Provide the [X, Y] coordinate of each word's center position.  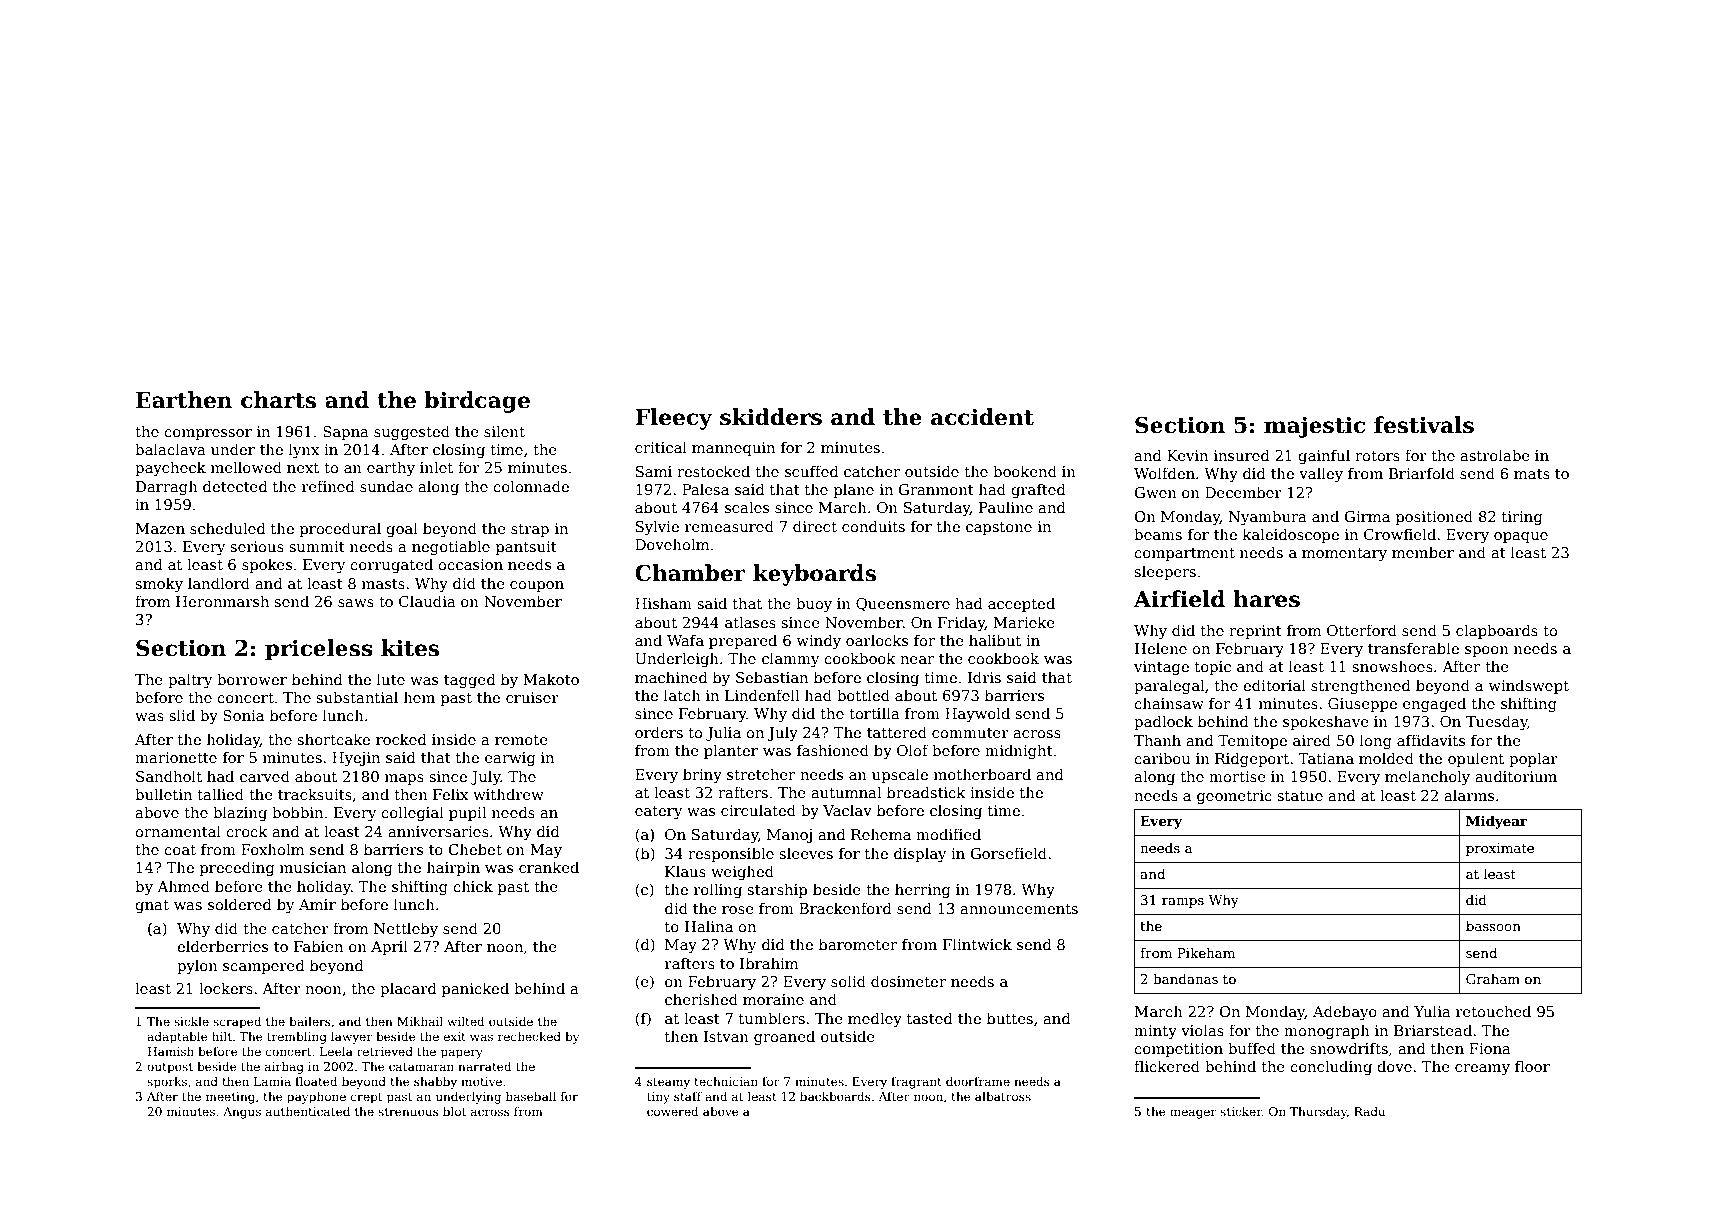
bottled [863, 695]
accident [982, 417]
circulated [758, 810]
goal [402, 529]
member [1423, 552]
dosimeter [908, 981]
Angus [242, 1113]
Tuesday [1497, 722]
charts [278, 400]
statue [1300, 796]
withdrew [508, 794]
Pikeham [1206, 952]
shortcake [333, 739]
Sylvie [657, 527]
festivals [1424, 425]
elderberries [222, 946]
